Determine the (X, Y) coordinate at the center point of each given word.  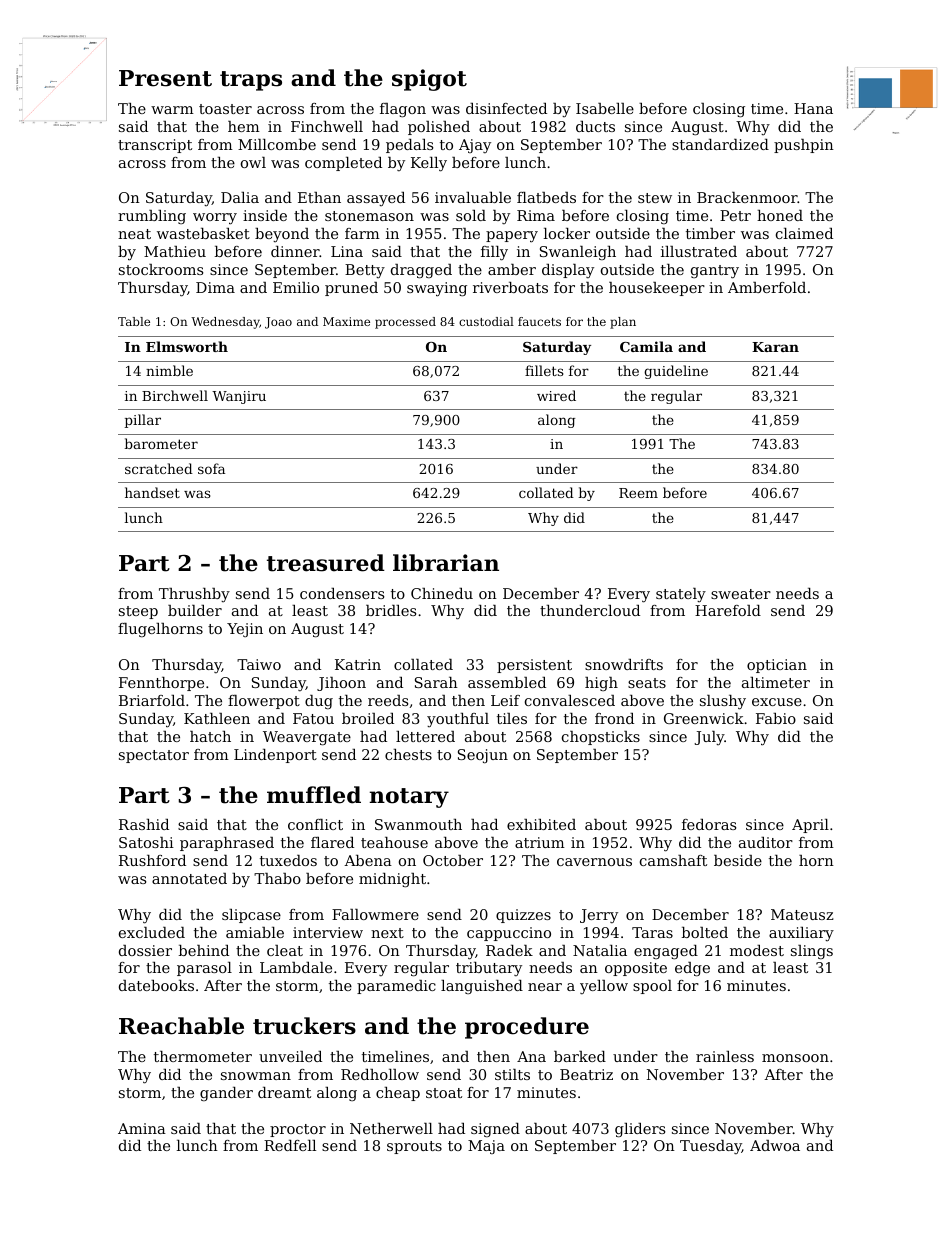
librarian (446, 563)
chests (408, 754)
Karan (775, 347)
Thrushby (194, 595)
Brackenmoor (747, 197)
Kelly (429, 164)
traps (251, 81)
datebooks (156, 985)
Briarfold (152, 700)
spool (652, 987)
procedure (527, 1028)
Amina (142, 1128)
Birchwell (175, 395)
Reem (638, 493)
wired (556, 395)
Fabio (776, 718)
